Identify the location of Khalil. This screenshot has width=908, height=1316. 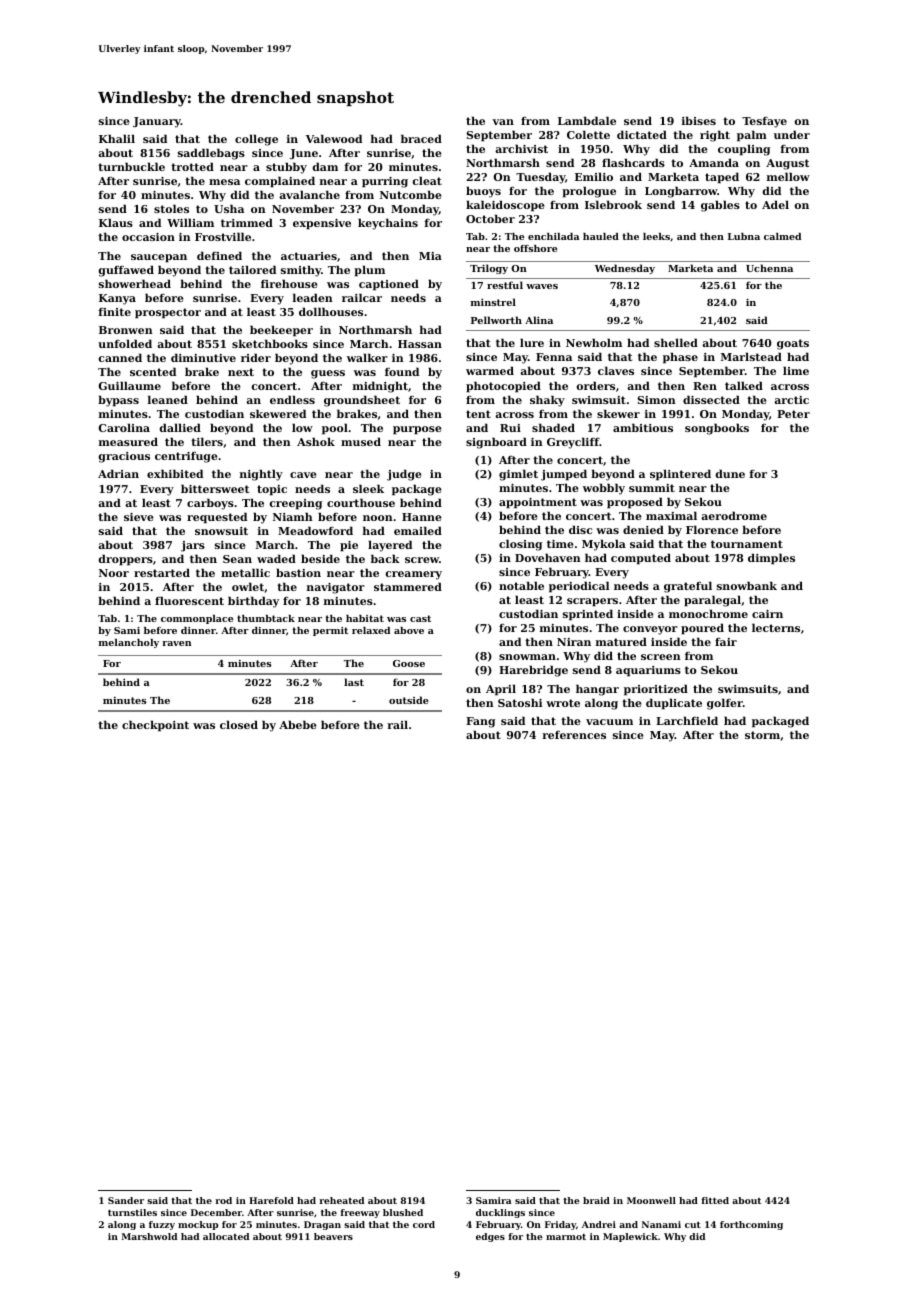
(117, 138).
